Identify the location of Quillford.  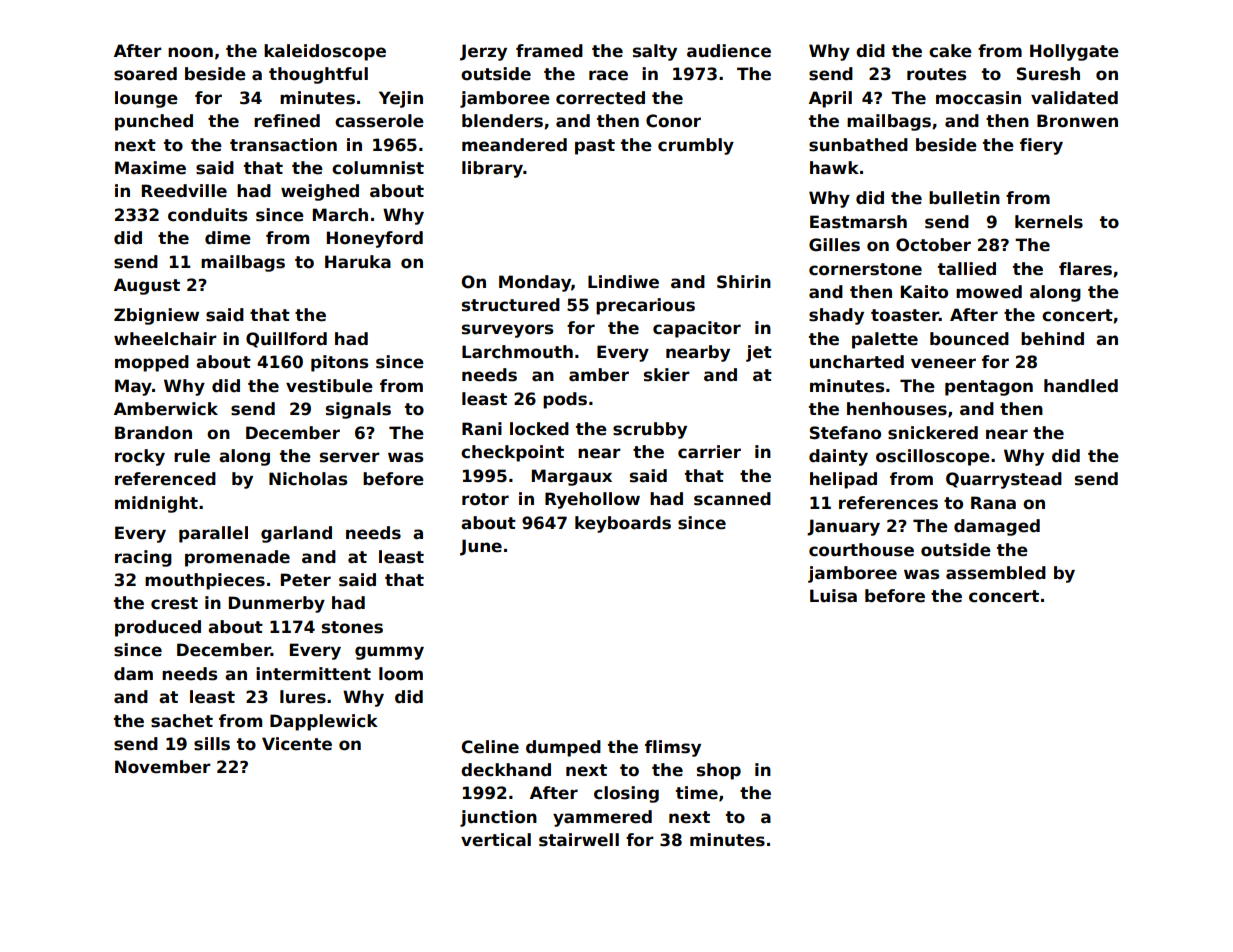
(286, 340).
